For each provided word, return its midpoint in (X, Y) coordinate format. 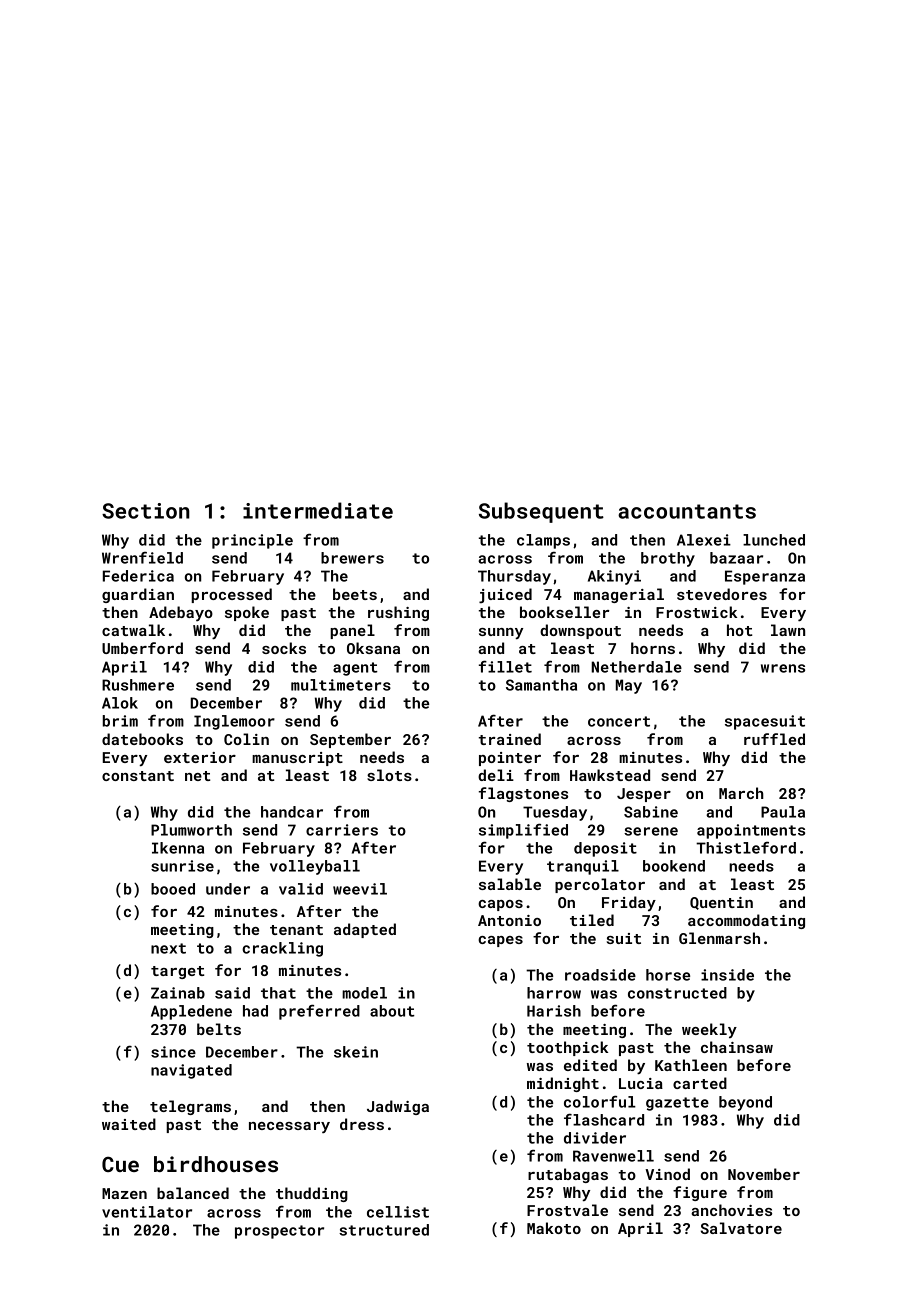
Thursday (514, 577)
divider (595, 1138)
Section (146, 511)
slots (389, 775)
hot (740, 630)
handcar (292, 812)
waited (129, 1124)
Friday (629, 903)
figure (700, 1193)
